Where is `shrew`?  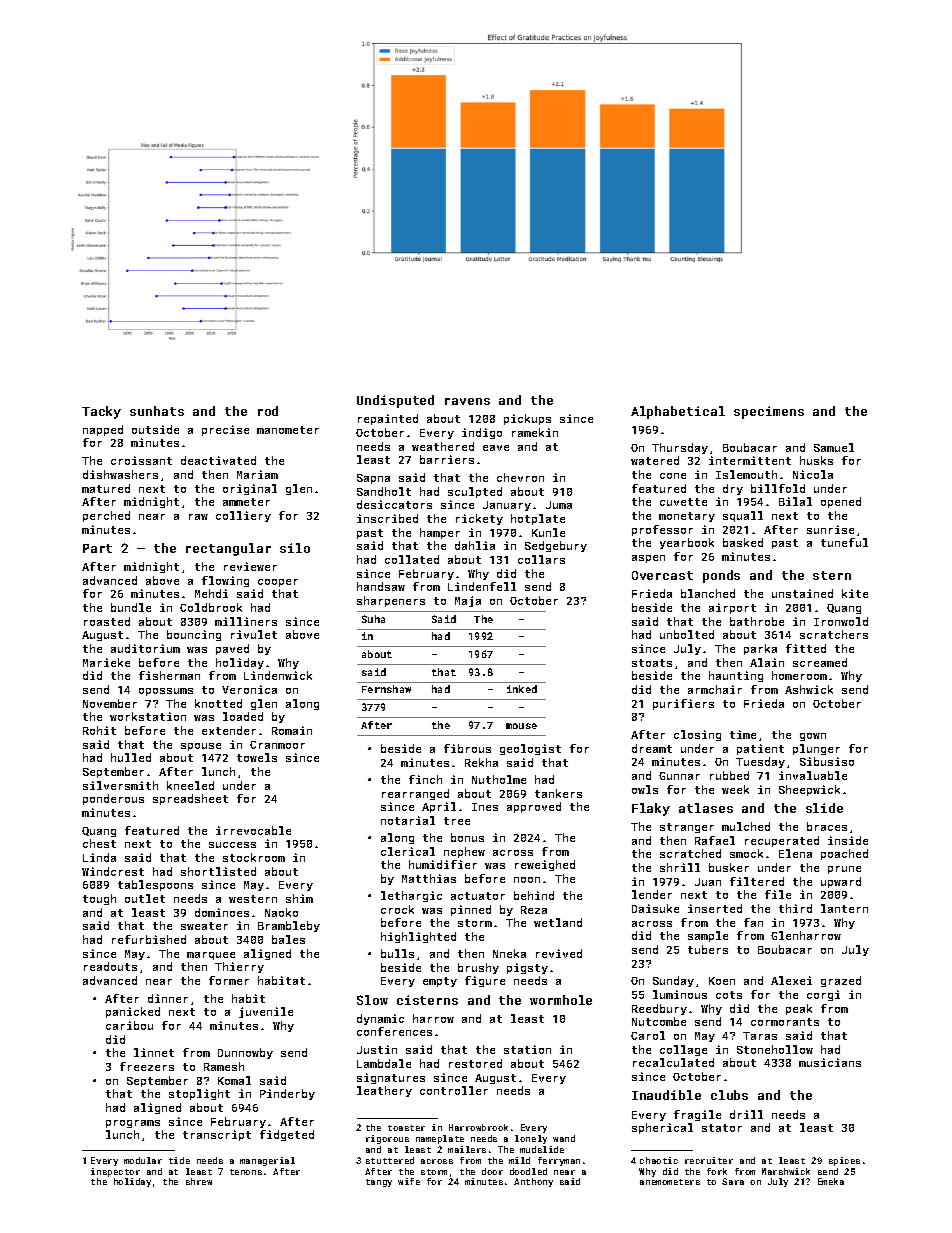
shrew is located at coordinates (199, 1181).
